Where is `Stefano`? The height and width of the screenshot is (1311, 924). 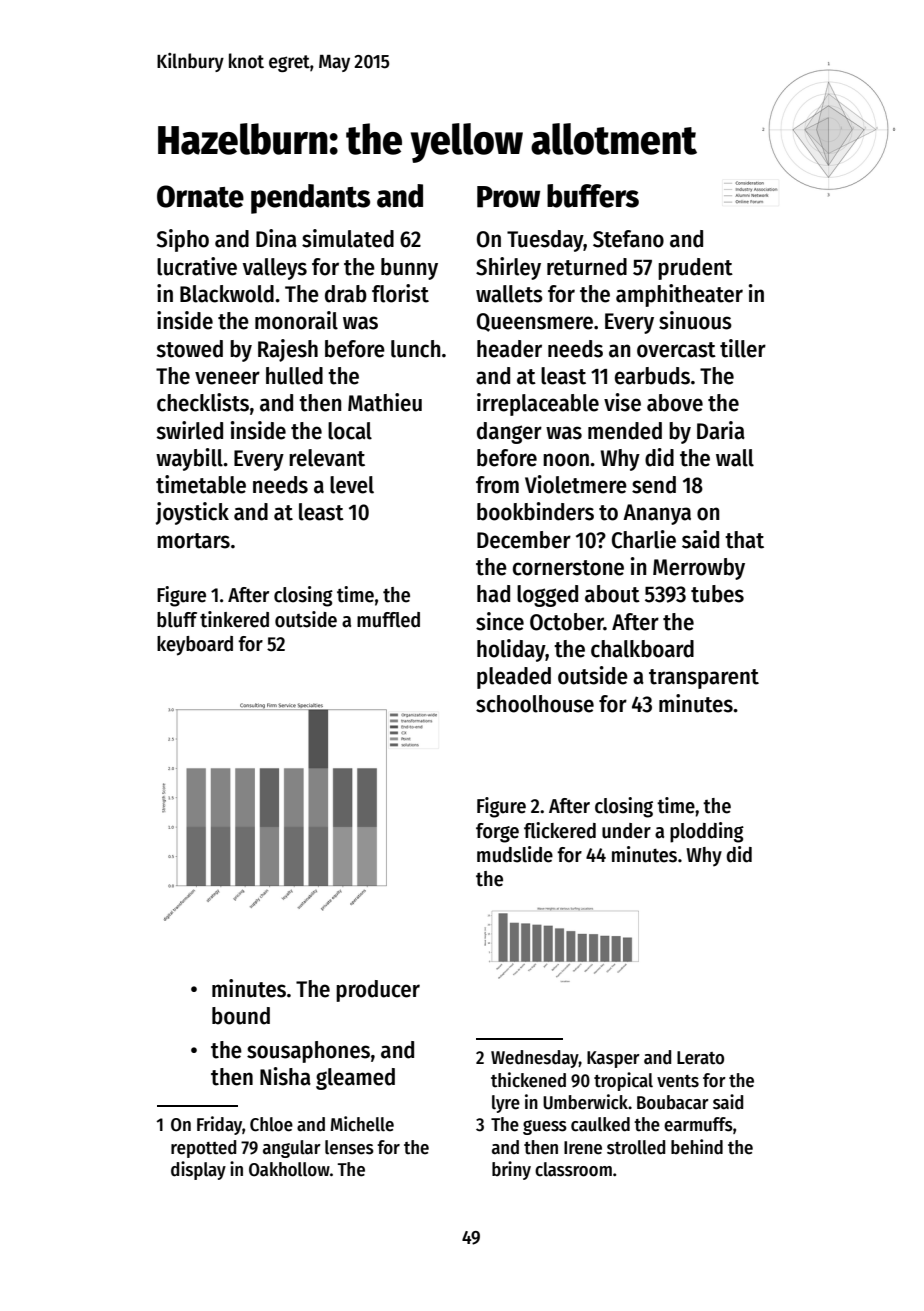
Stefano is located at coordinates (628, 239).
